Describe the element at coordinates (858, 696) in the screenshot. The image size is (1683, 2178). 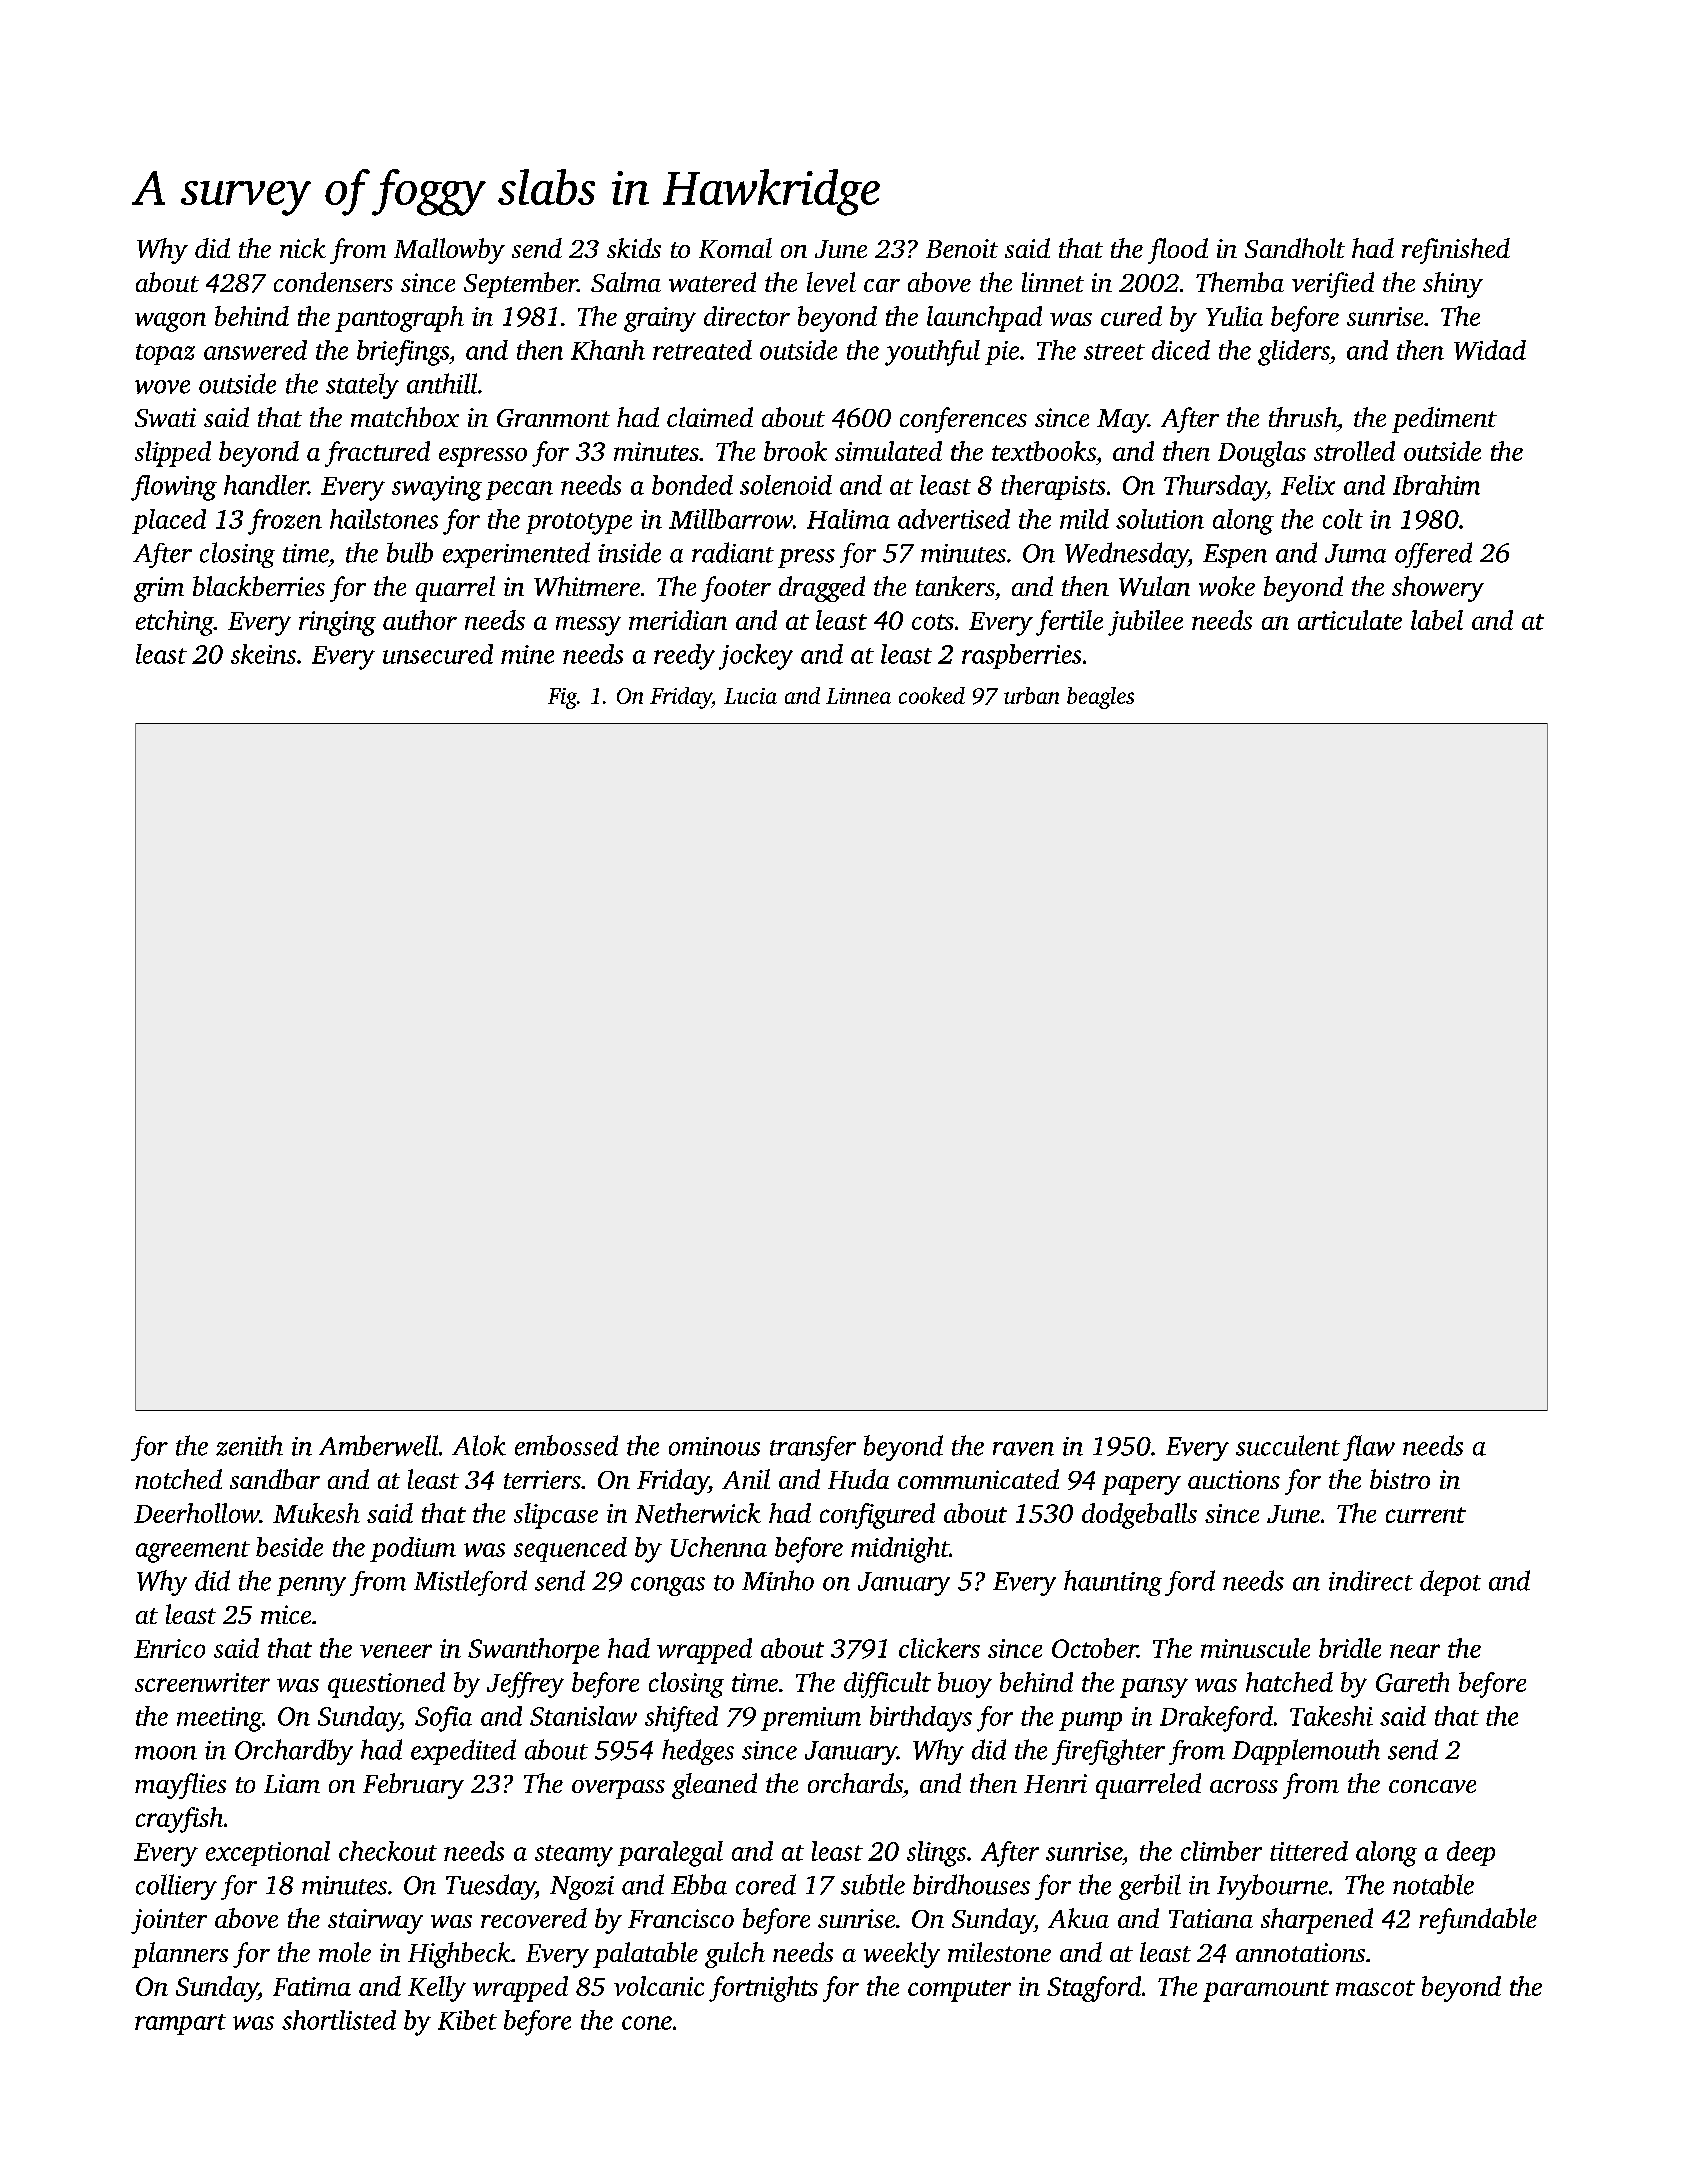
I see `Linnea` at that location.
